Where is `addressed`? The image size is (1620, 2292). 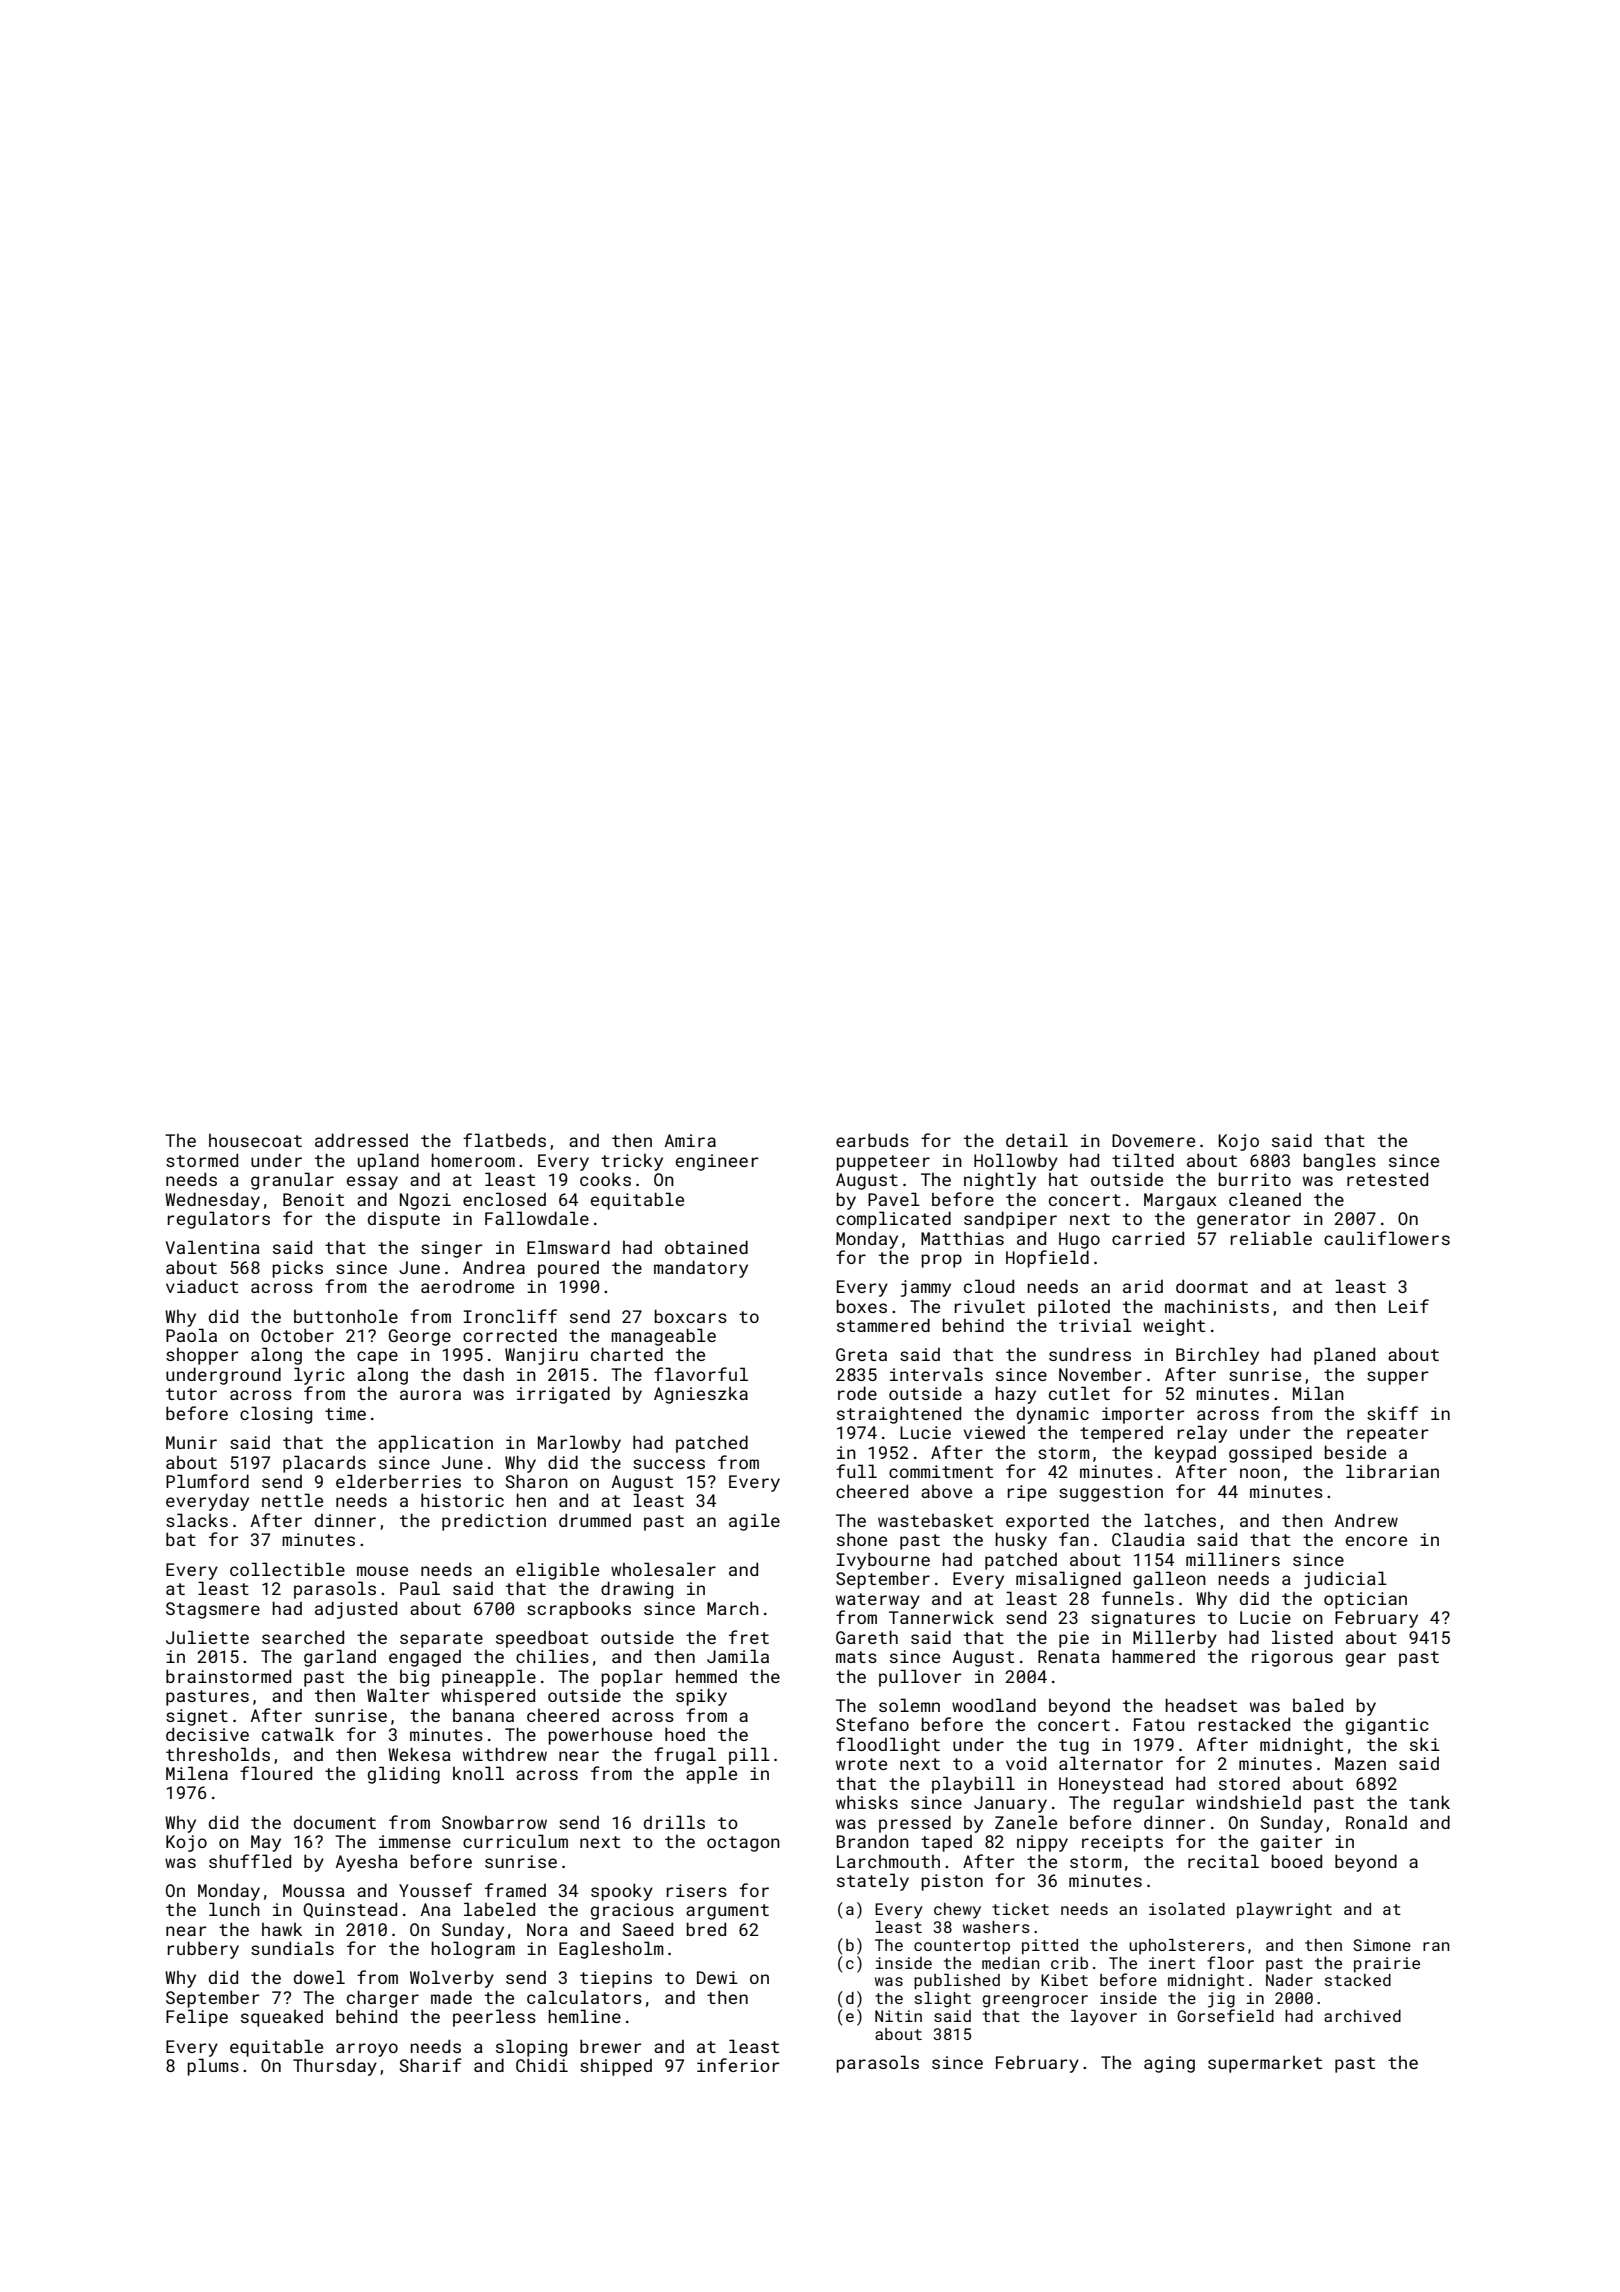 addressed is located at coordinates (361, 1140).
